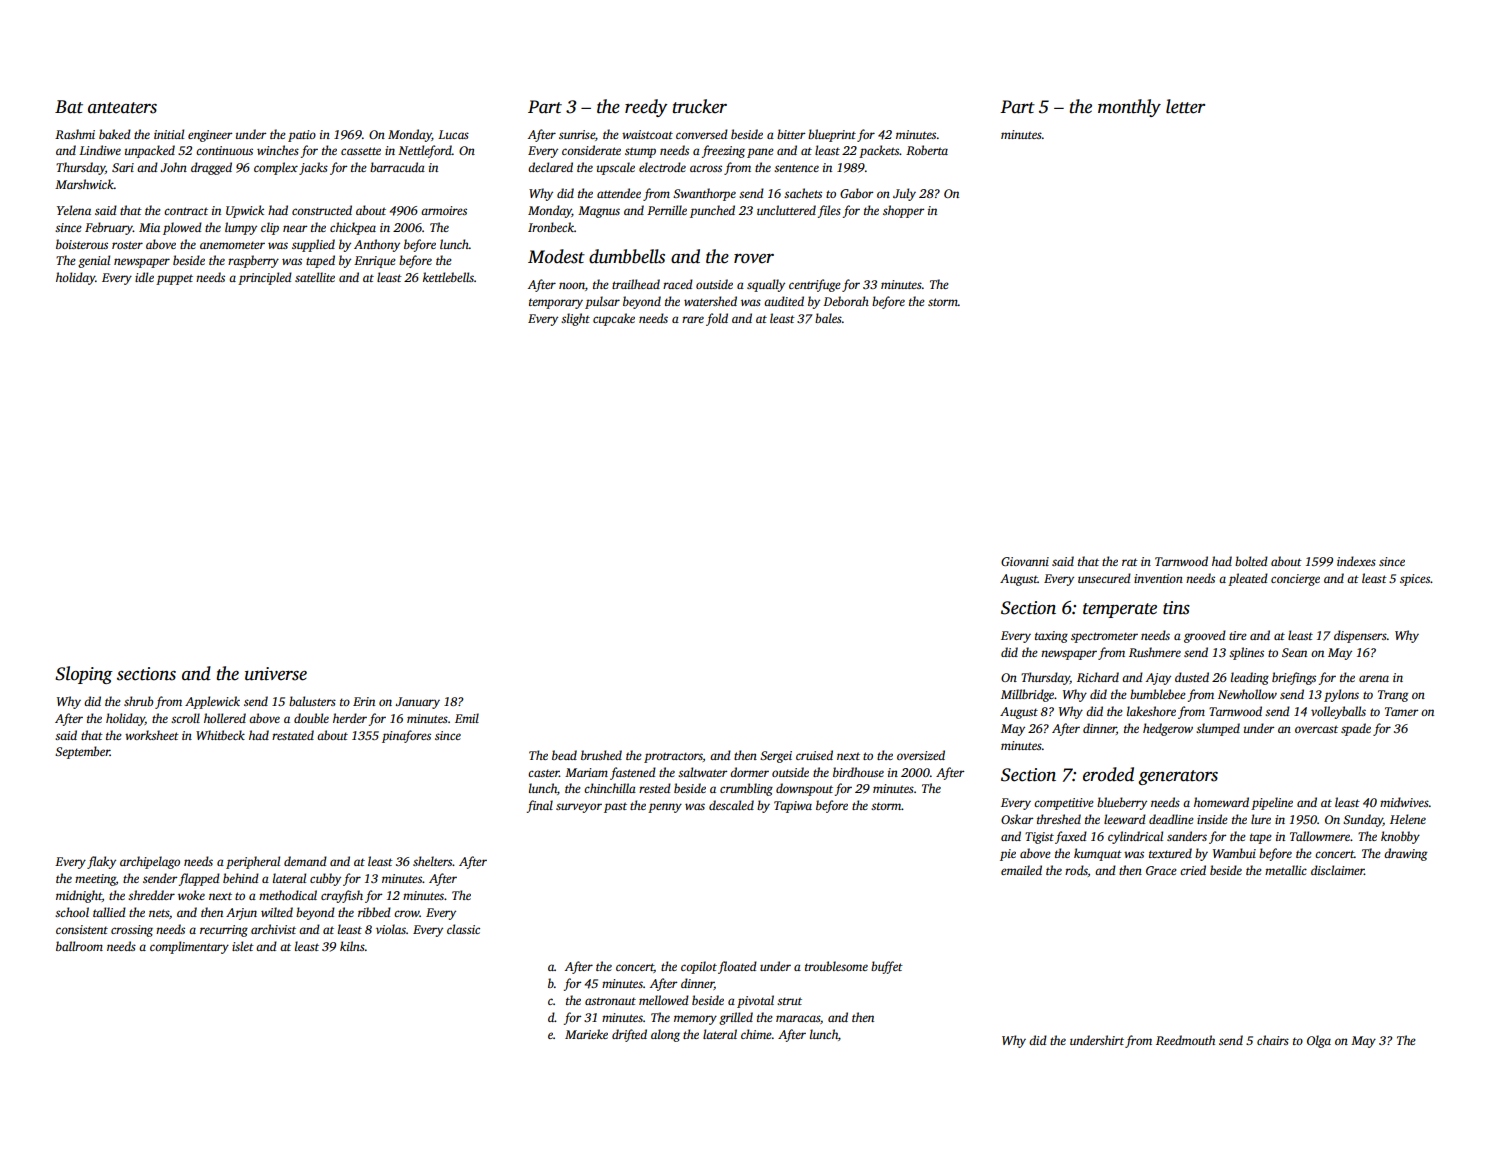 The width and height of the screenshot is (1493, 1154). What do you see at coordinates (315, 277) in the screenshot?
I see `satellite` at bounding box center [315, 277].
